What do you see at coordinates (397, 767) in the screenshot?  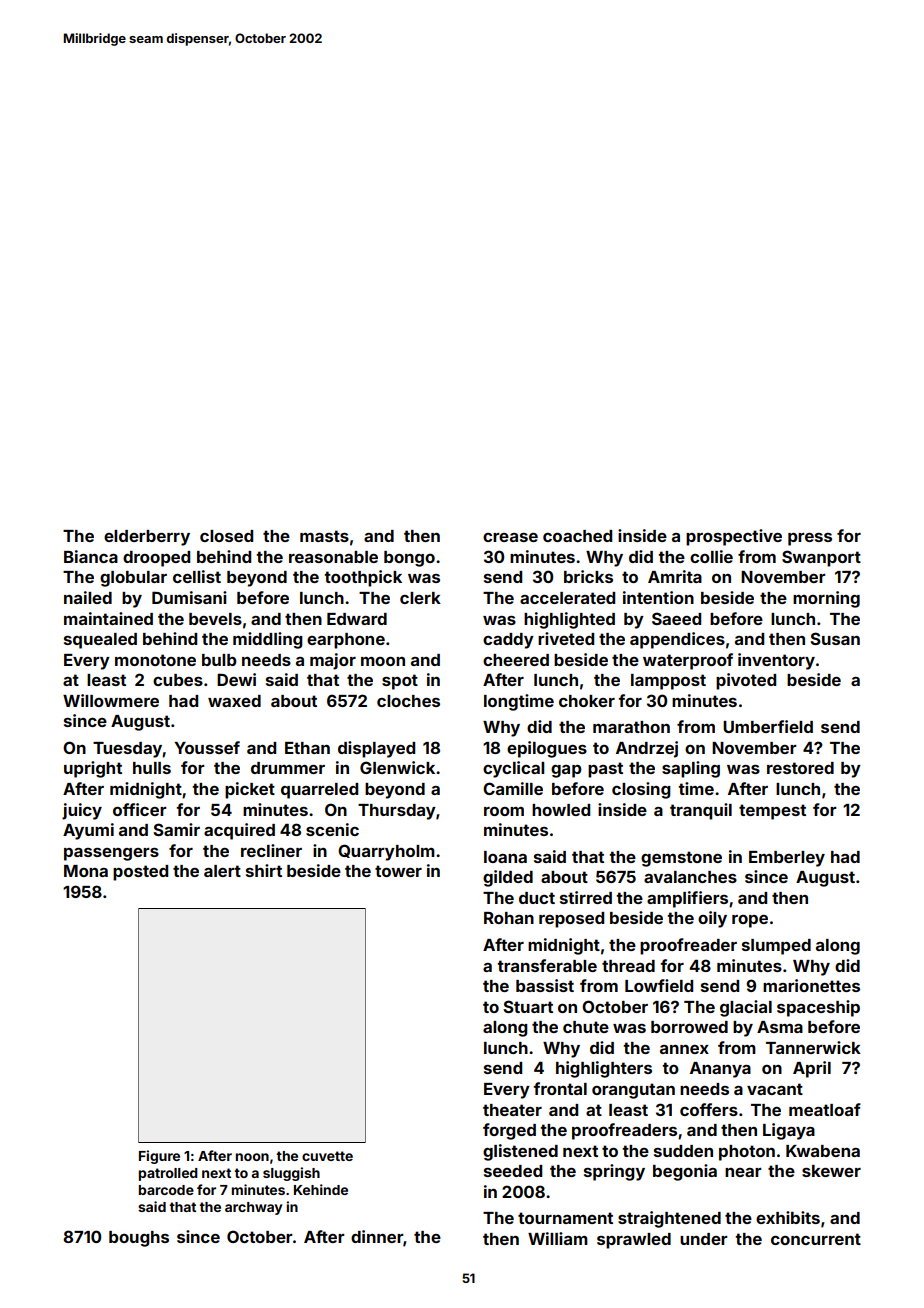 I see `Glenwick` at bounding box center [397, 767].
